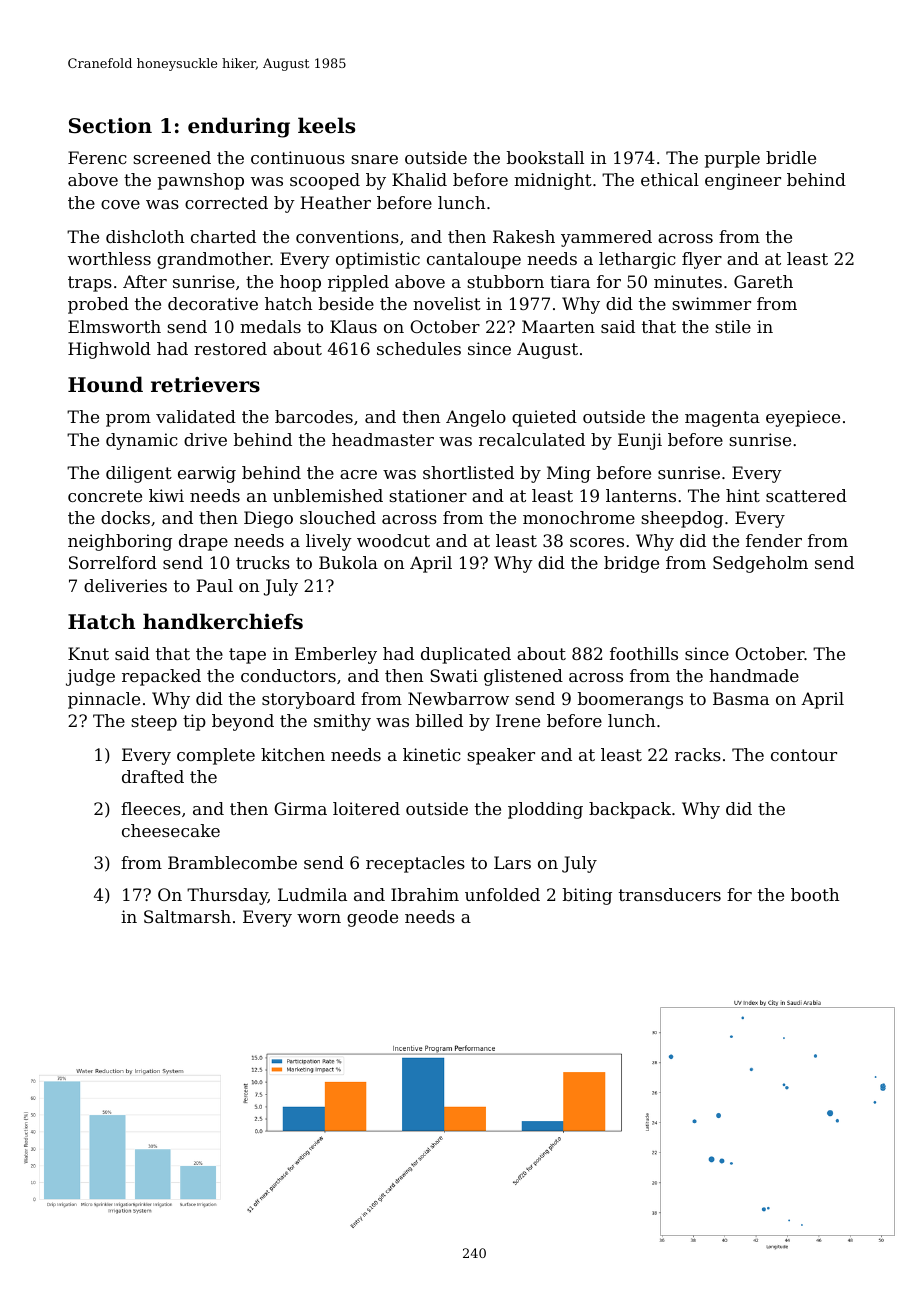 The width and height of the screenshot is (924, 1311). Describe the element at coordinates (314, 416) in the screenshot. I see `barcodes` at that location.
